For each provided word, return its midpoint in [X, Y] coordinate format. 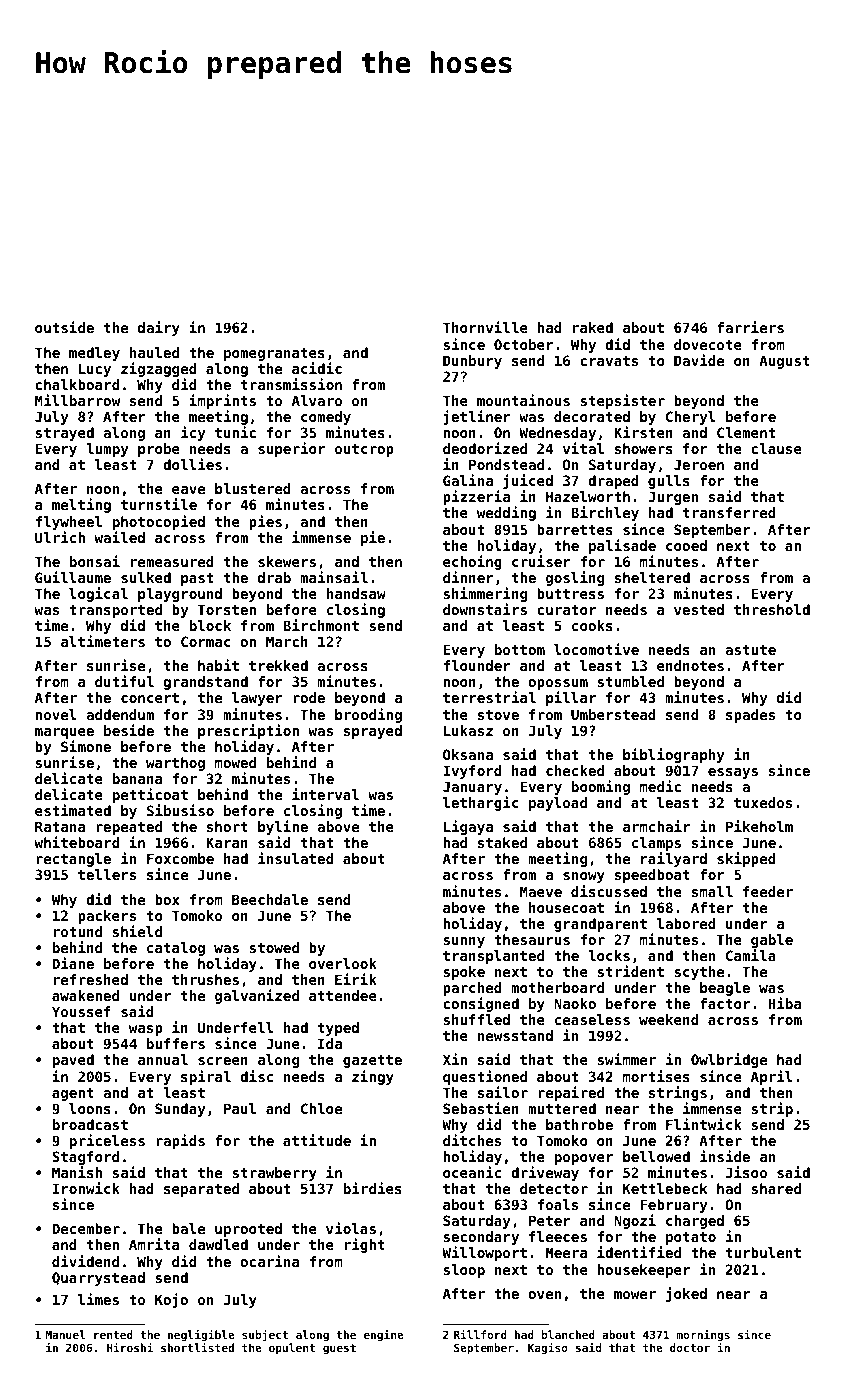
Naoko [575, 1003]
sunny [464, 942]
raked [593, 327]
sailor [503, 1092]
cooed [686, 545]
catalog [176, 949]
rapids [180, 1141]
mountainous [523, 400]
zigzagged [159, 369]
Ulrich [60, 537]
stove [498, 715]
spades [750, 716]
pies [265, 522]
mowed [235, 762]
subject [265, 1336]
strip [772, 1109]
